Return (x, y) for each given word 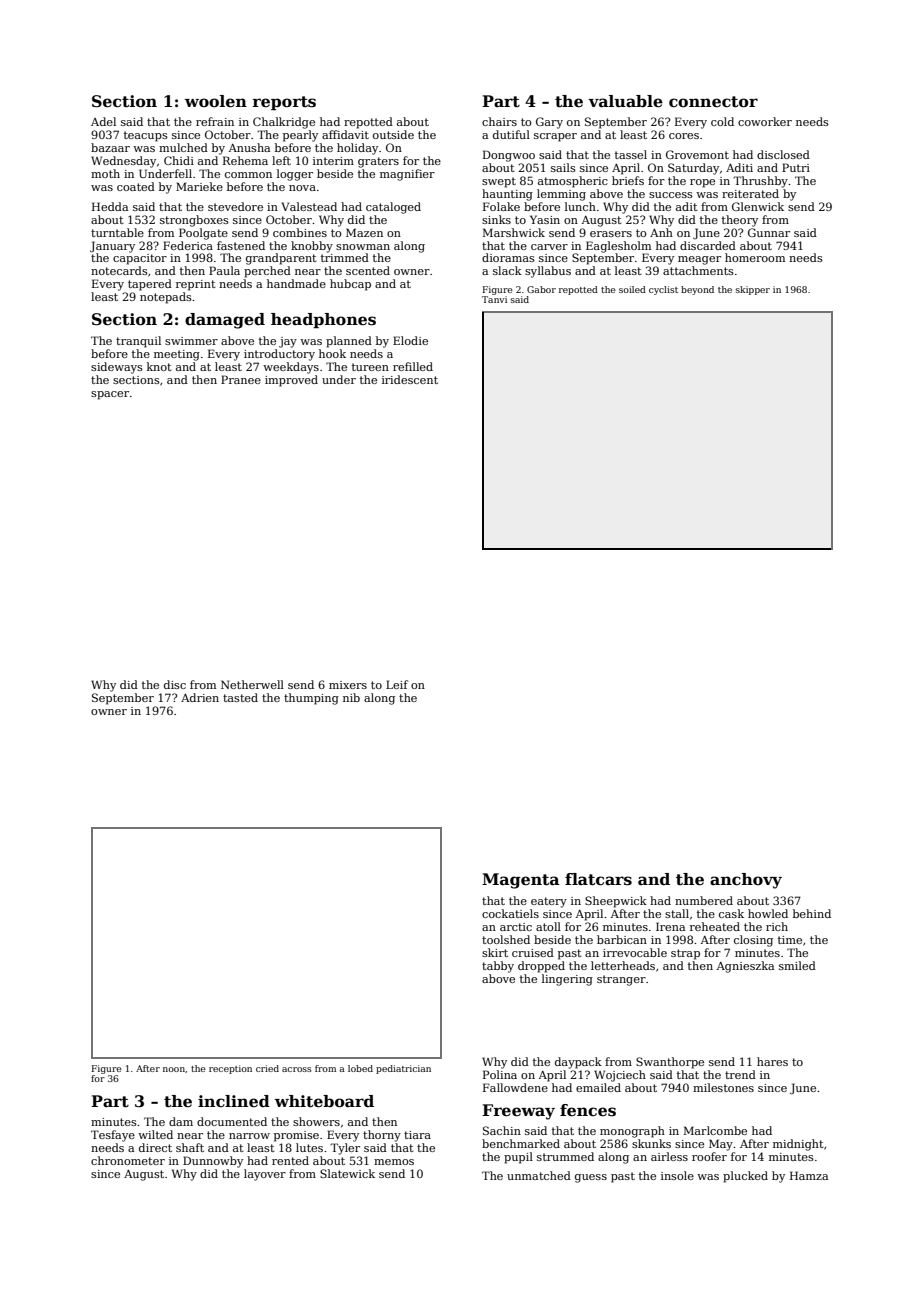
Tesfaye (113, 1136)
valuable (625, 101)
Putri (796, 167)
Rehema (245, 160)
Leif (397, 684)
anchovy (746, 881)
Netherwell (252, 684)
